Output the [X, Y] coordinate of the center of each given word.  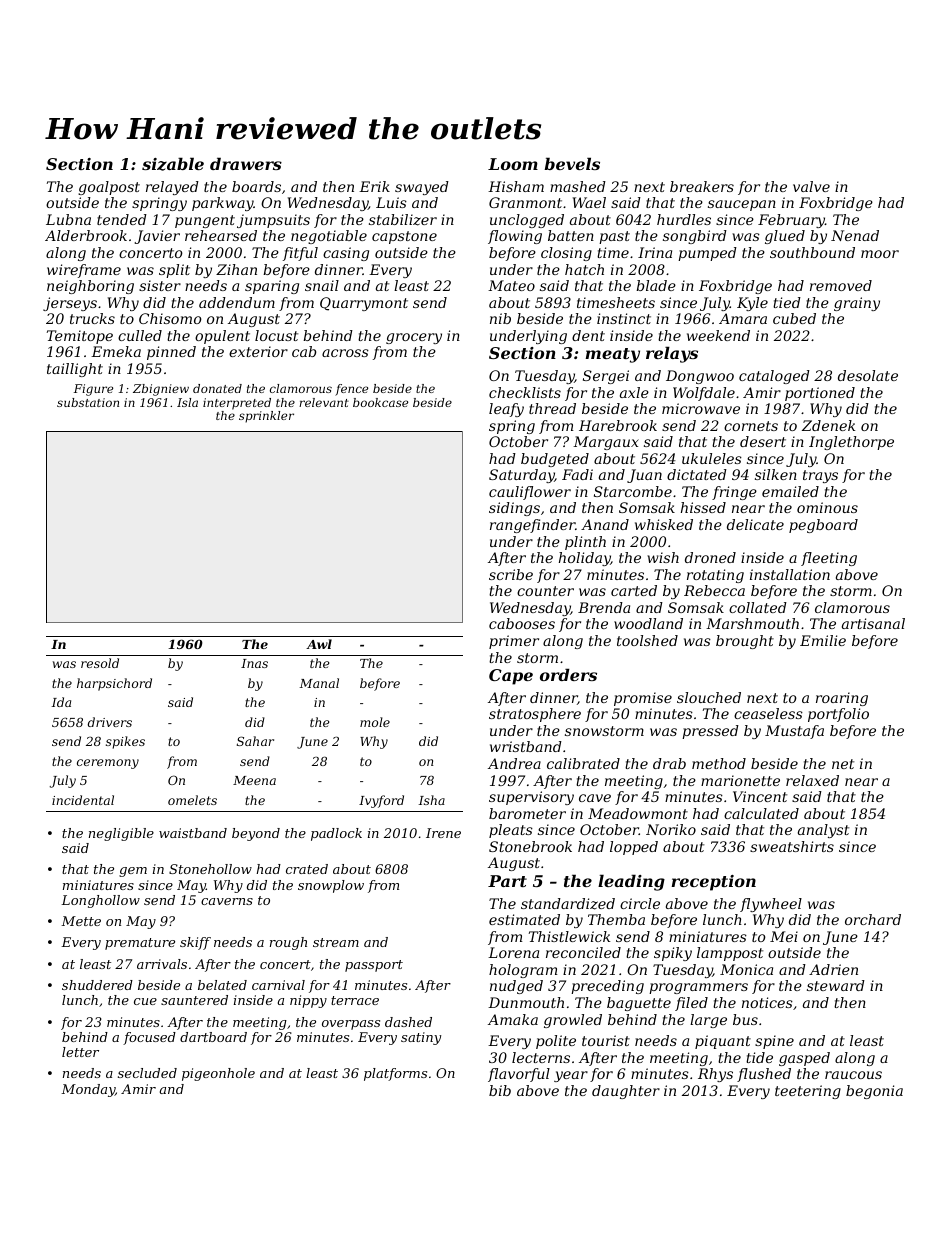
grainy [857, 304]
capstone [404, 237]
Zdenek [828, 425]
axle [634, 392]
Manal [319, 683]
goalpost [109, 188]
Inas [254, 663]
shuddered [97, 985]
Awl [319, 644]
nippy [308, 1001]
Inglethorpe [851, 443]
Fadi [577, 474]
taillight [75, 370]
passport [374, 966]
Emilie [823, 640]
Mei [784, 936]
